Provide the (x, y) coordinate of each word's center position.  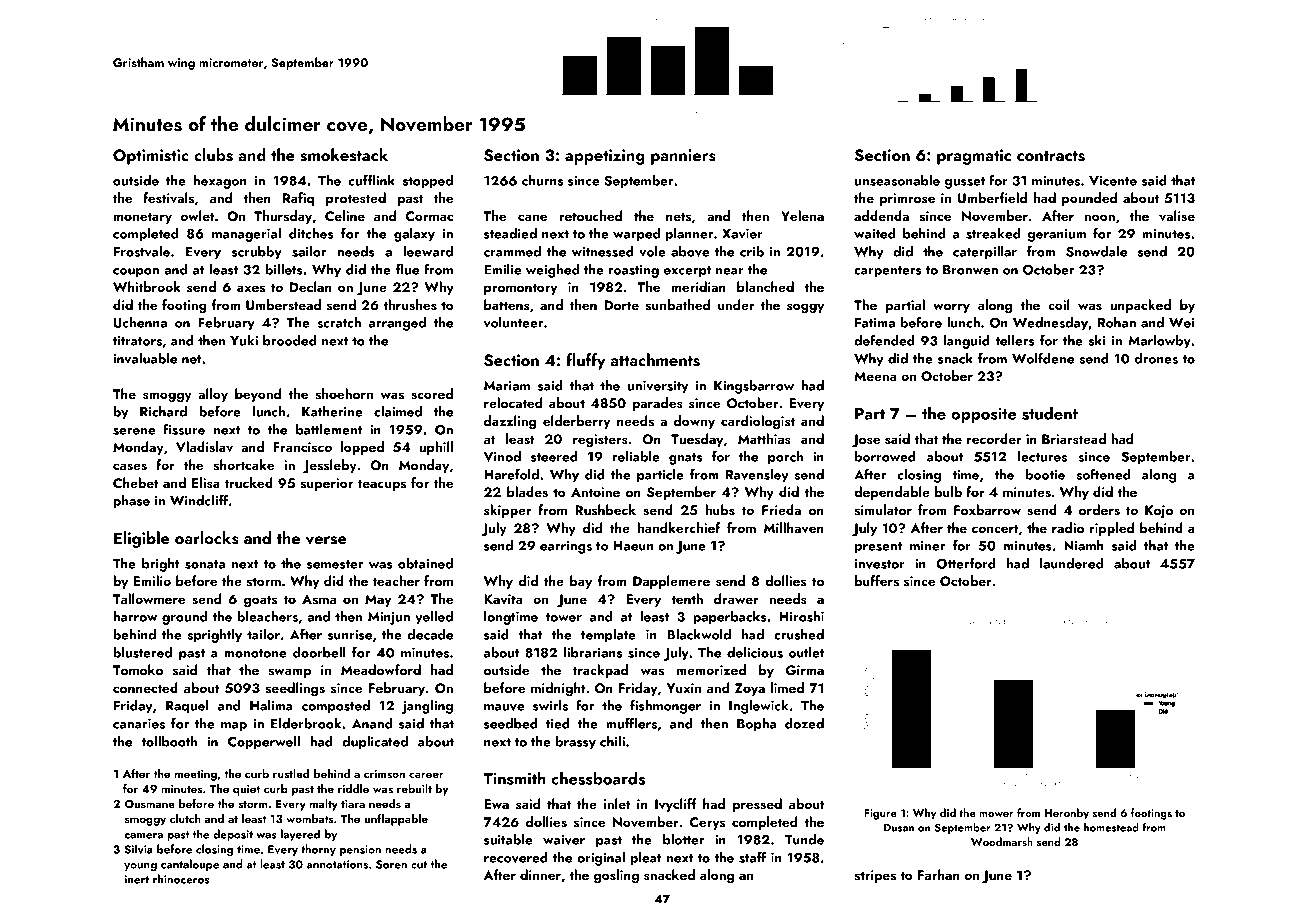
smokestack (344, 155)
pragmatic (974, 157)
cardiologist (758, 422)
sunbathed (678, 304)
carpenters (888, 272)
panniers (683, 157)
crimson (384, 774)
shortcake (244, 464)
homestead (1111, 827)
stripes (875, 876)
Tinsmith (514, 778)
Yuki (244, 340)
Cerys (707, 823)
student (1050, 413)
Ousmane (150, 803)
